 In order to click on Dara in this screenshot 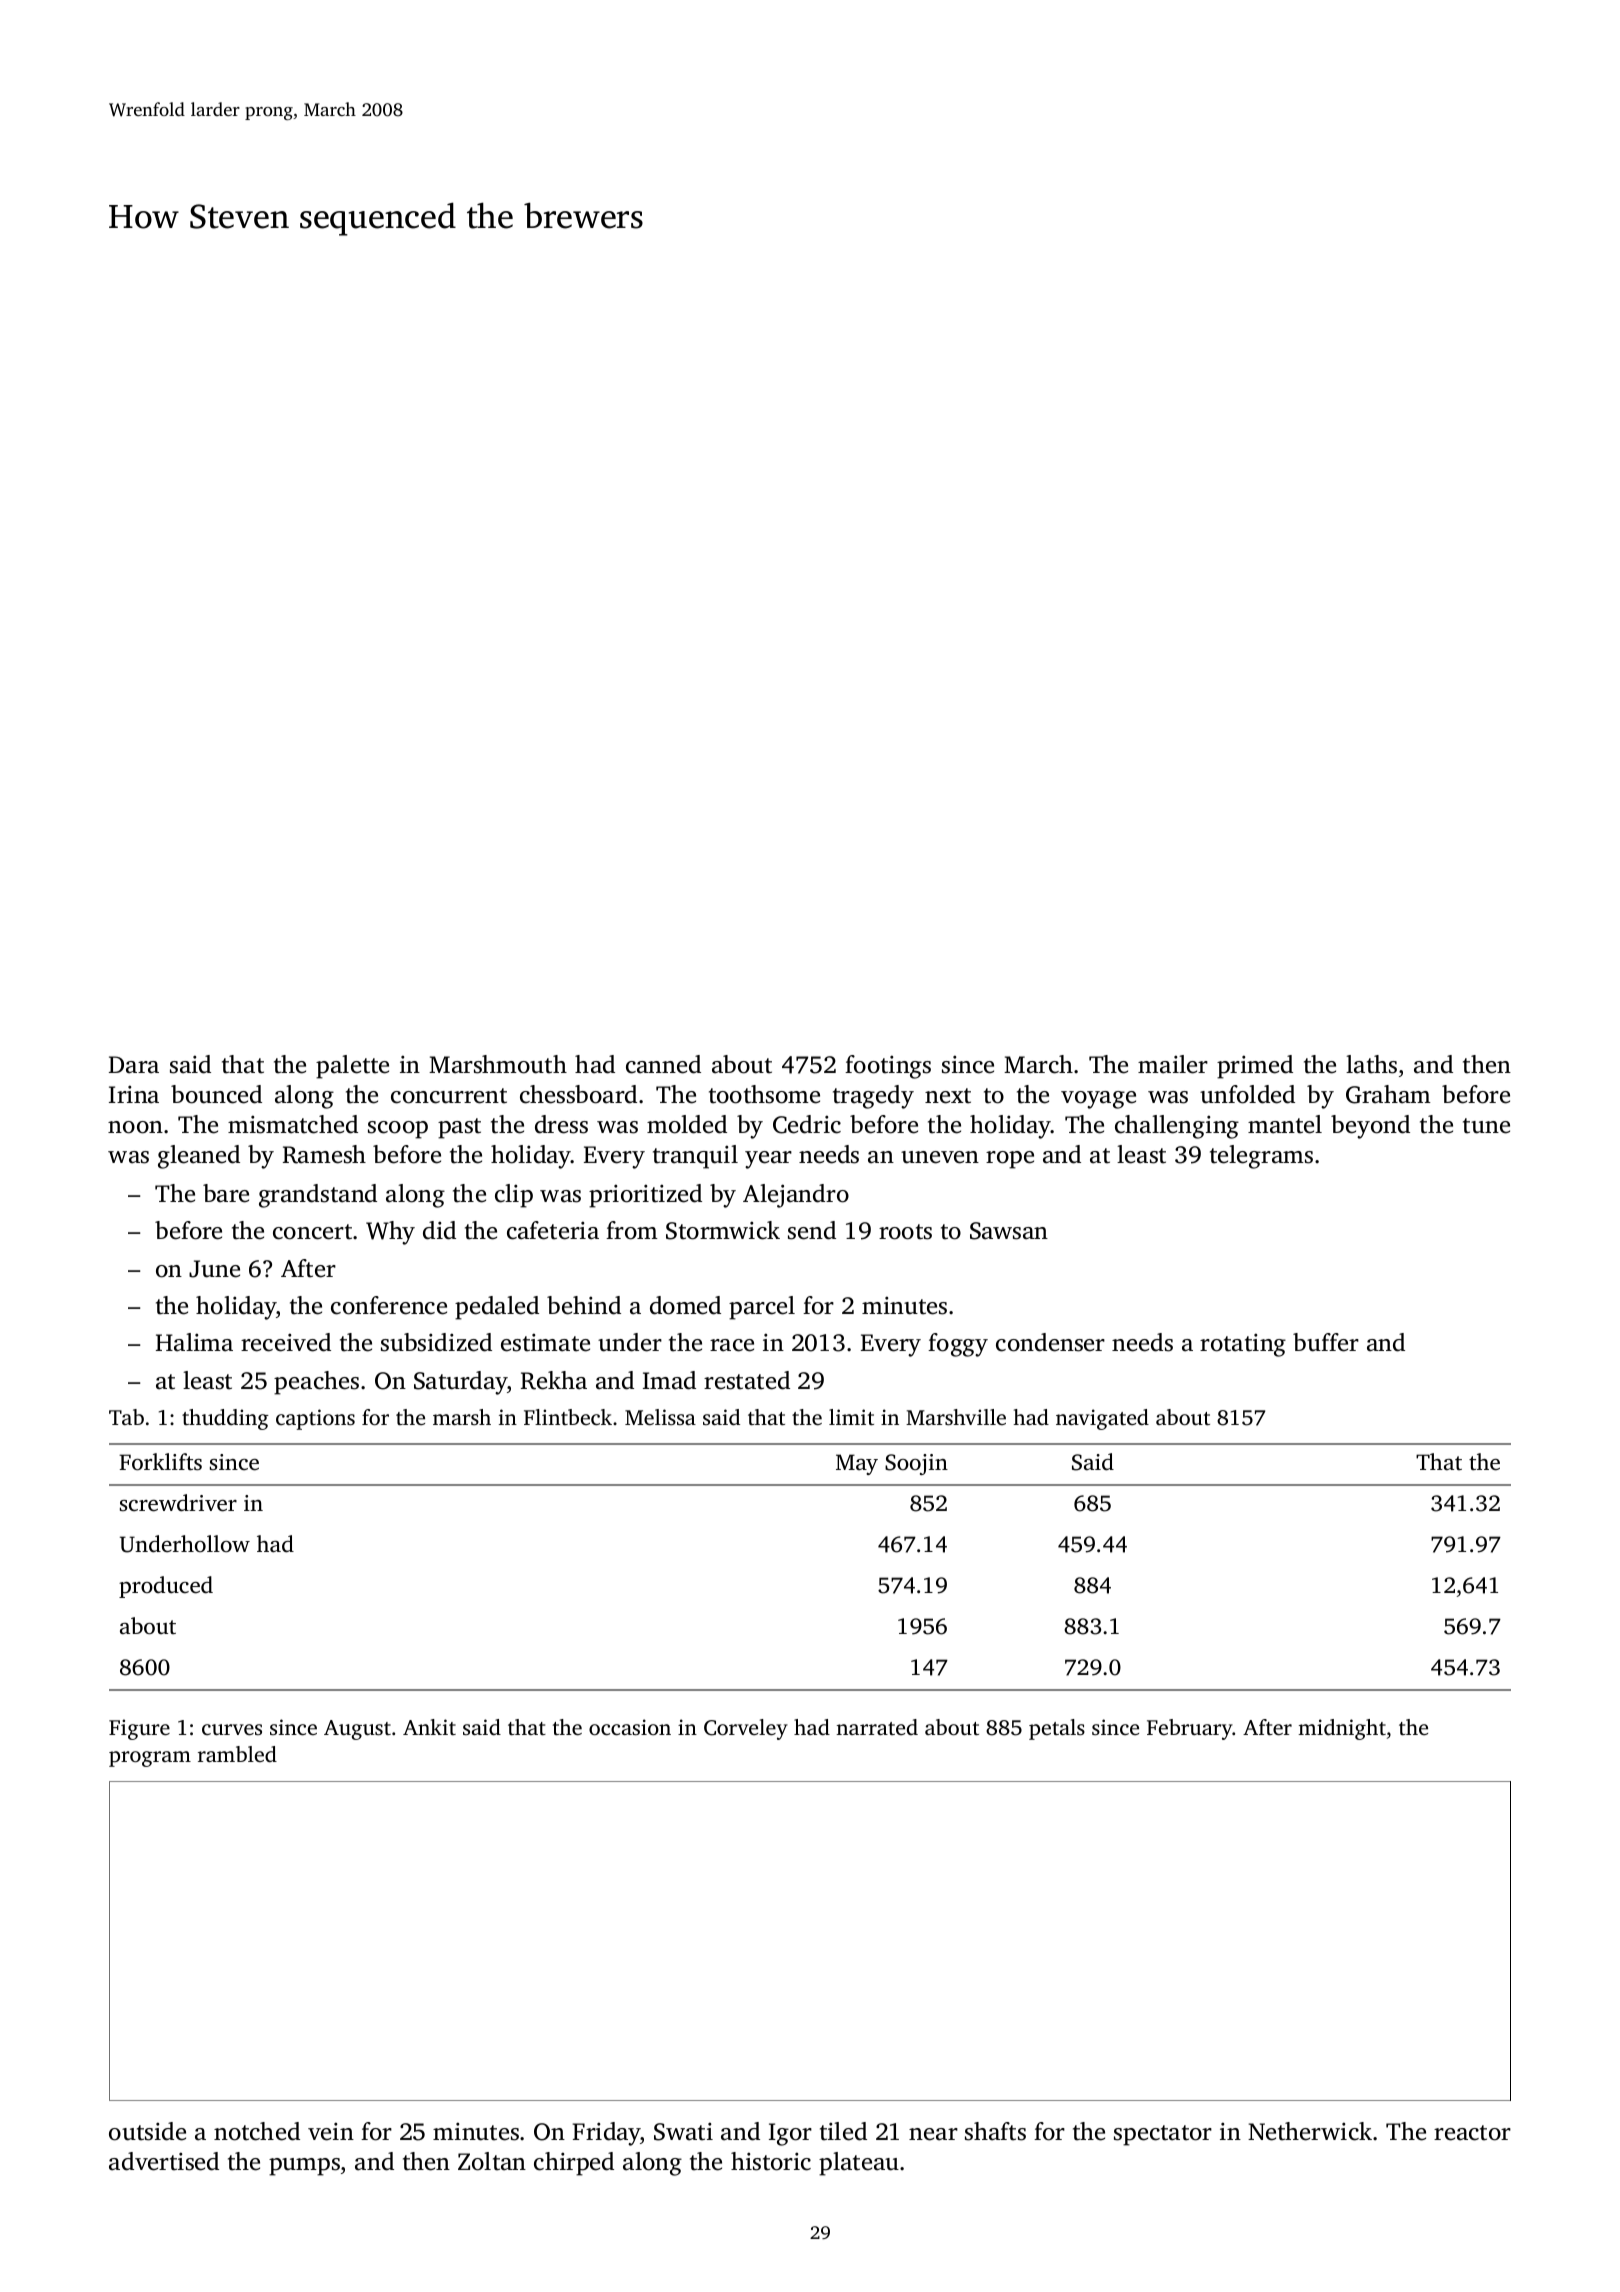, I will do `click(134, 1065)`.
